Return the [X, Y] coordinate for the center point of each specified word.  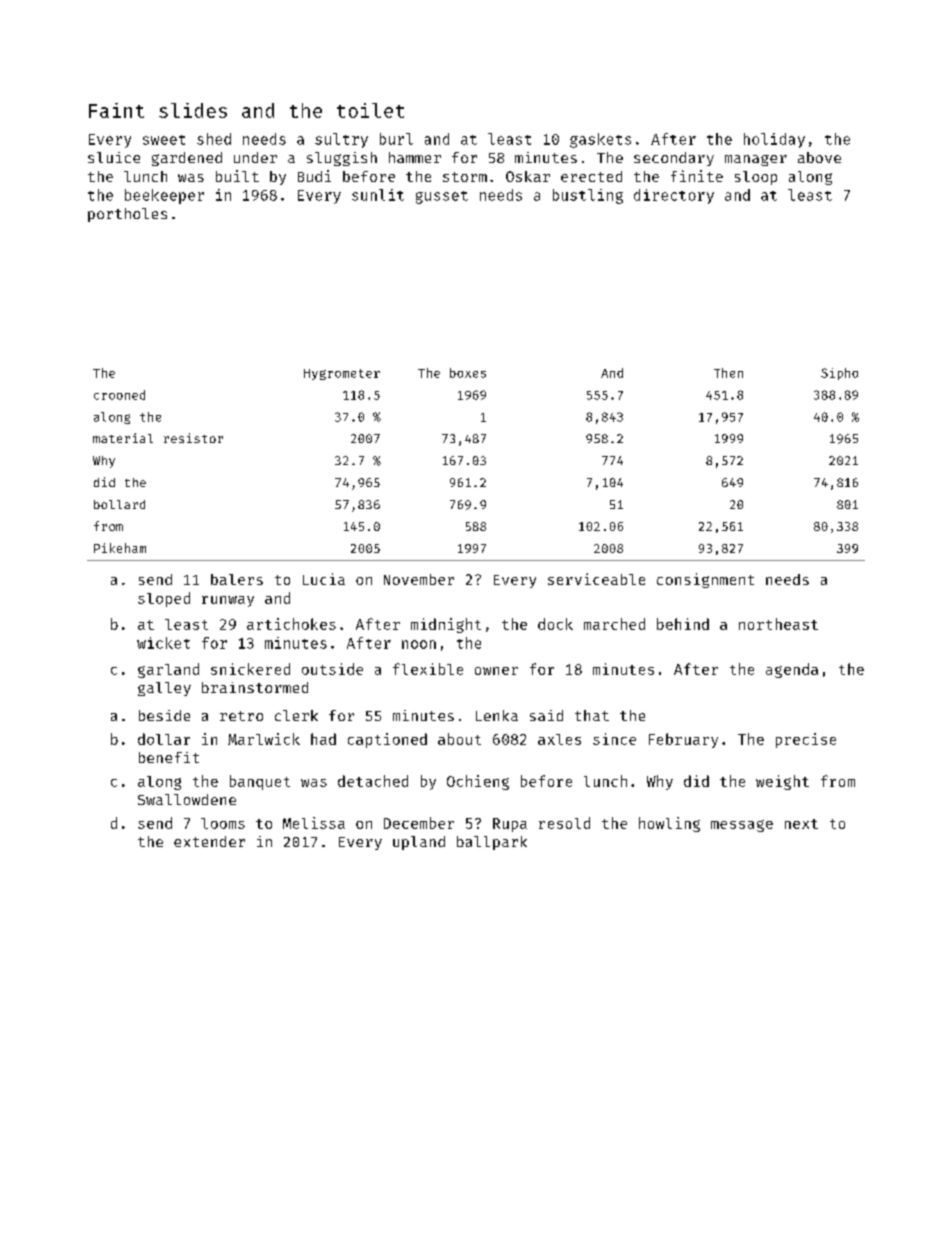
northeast [778, 624]
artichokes [291, 624]
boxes [468, 373]
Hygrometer [342, 374]
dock [555, 624]
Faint [116, 110]
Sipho [839, 374]
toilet [370, 110]
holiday [774, 140]
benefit [169, 757]
